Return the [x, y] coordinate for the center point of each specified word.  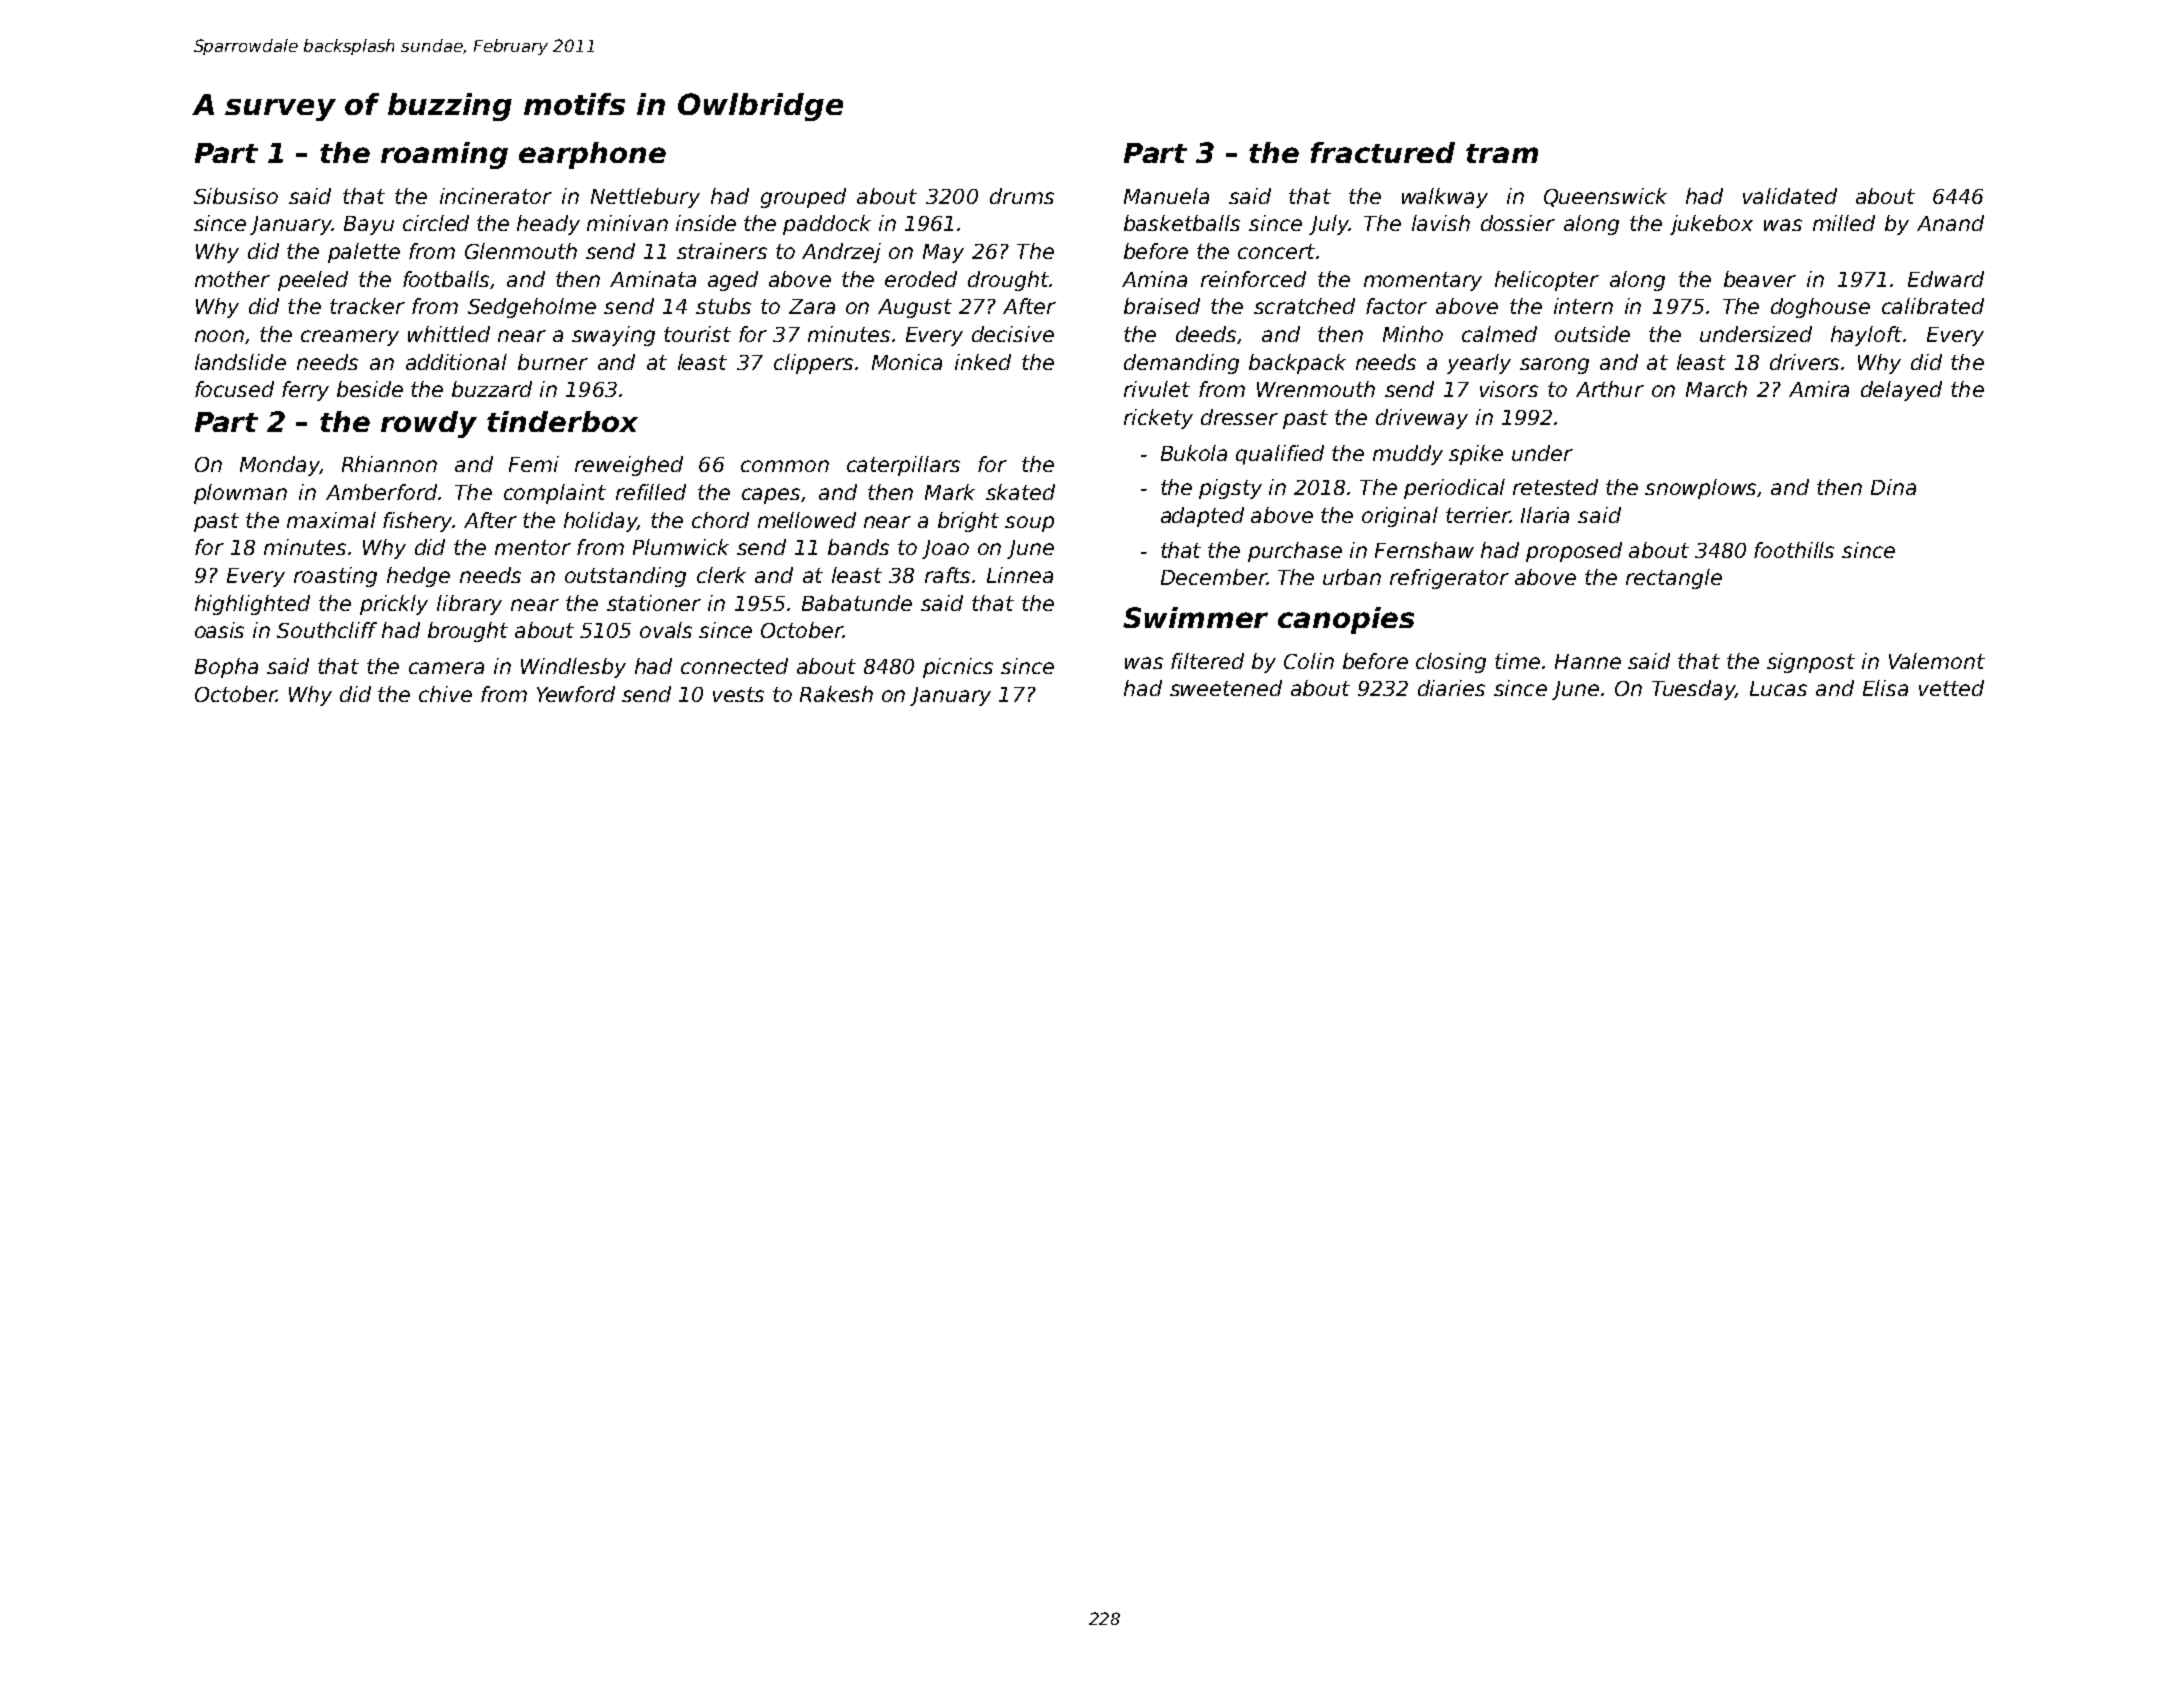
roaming [444, 155]
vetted [1951, 688]
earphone [592, 155]
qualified [1280, 455]
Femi [534, 464]
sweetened [1226, 688]
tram [1502, 153]
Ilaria [1545, 515]
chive [445, 694]
